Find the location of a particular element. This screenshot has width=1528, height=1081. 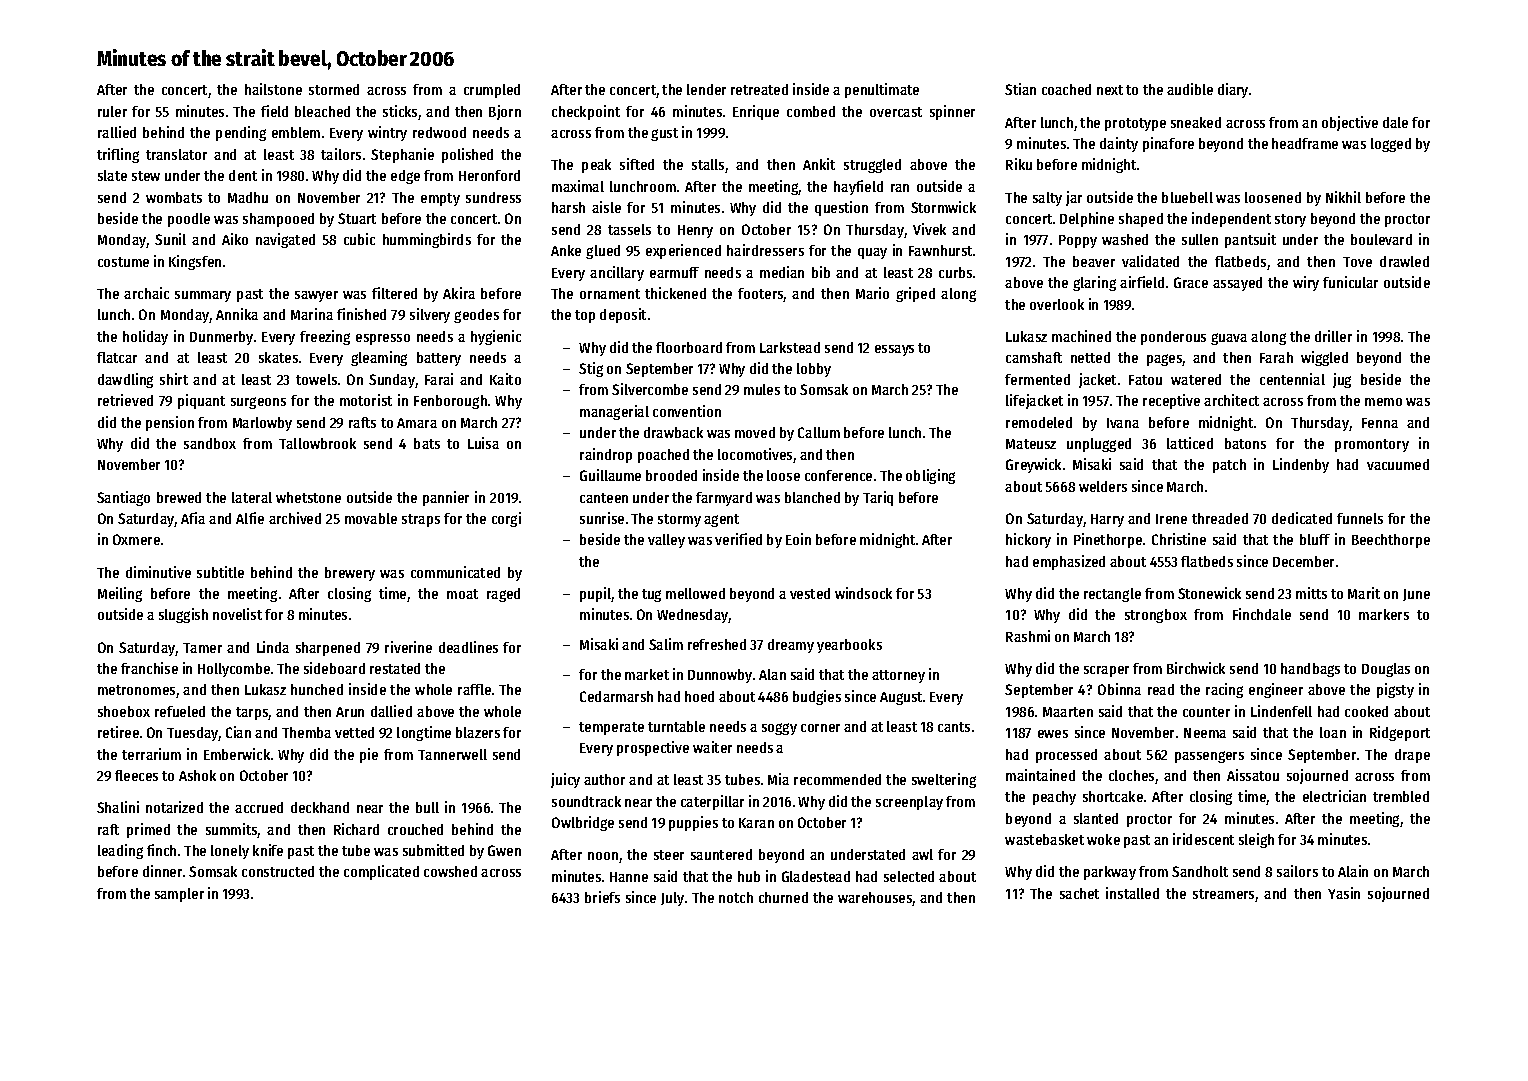

leading is located at coordinates (120, 851).
